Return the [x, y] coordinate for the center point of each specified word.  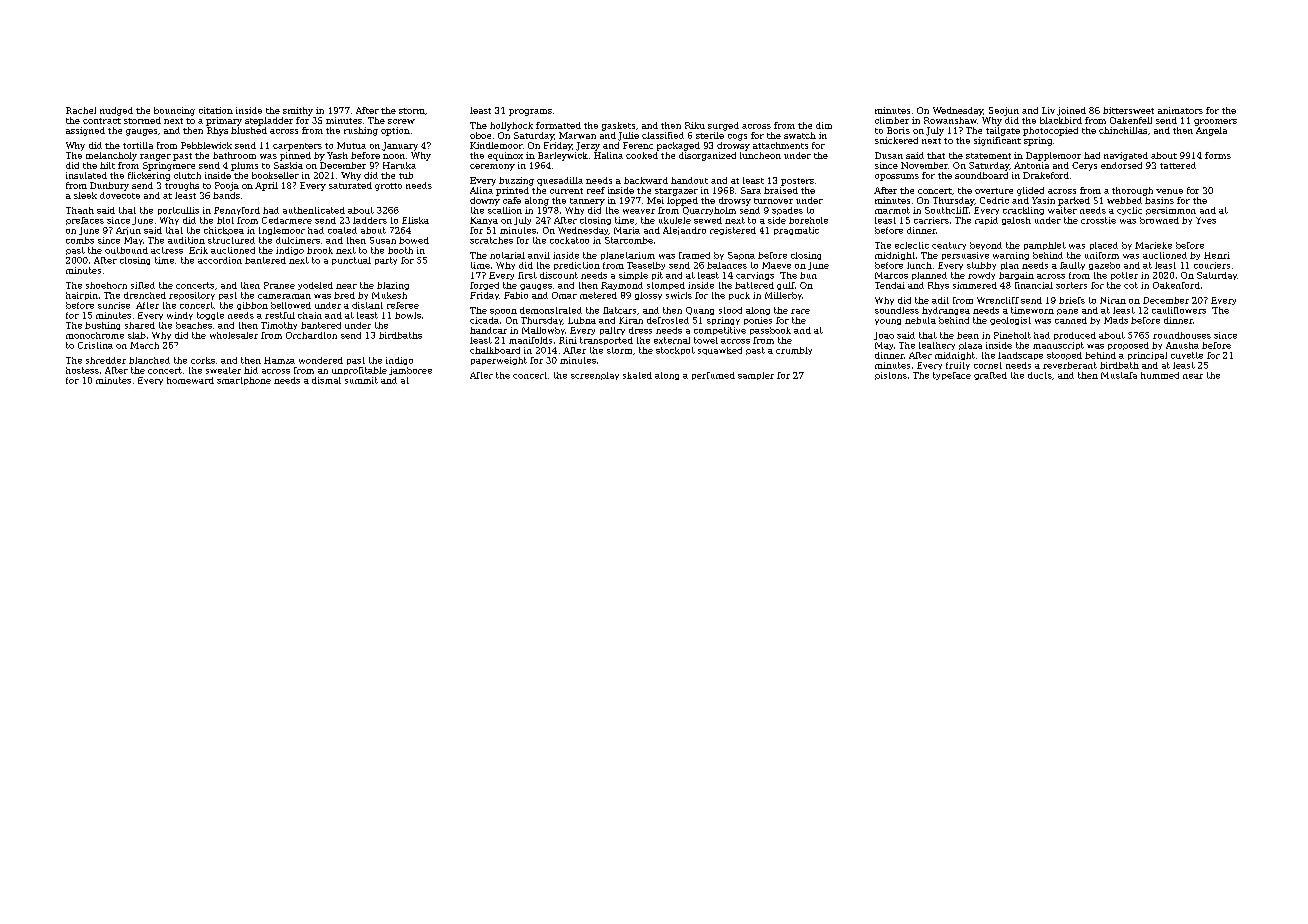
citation [216, 110]
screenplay [595, 376]
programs [530, 112]
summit [361, 380]
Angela [1211, 131]
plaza [970, 346]
